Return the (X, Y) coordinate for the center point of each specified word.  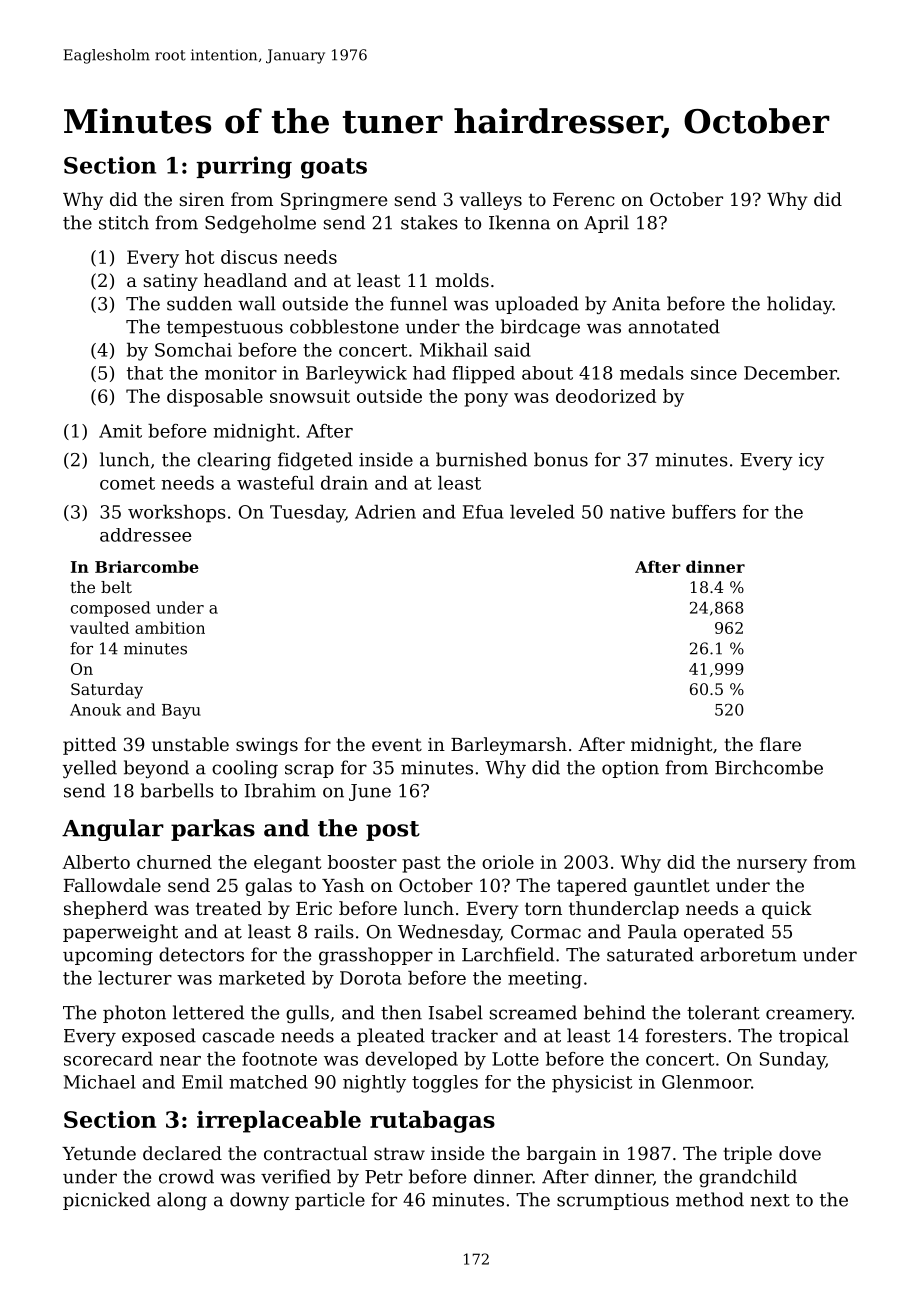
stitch (124, 222)
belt (116, 587)
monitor (241, 373)
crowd (186, 1176)
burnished (481, 459)
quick (787, 910)
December (790, 373)
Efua (483, 512)
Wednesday (449, 933)
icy (811, 461)
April (606, 224)
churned (174, 862)
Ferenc (584, 199)
